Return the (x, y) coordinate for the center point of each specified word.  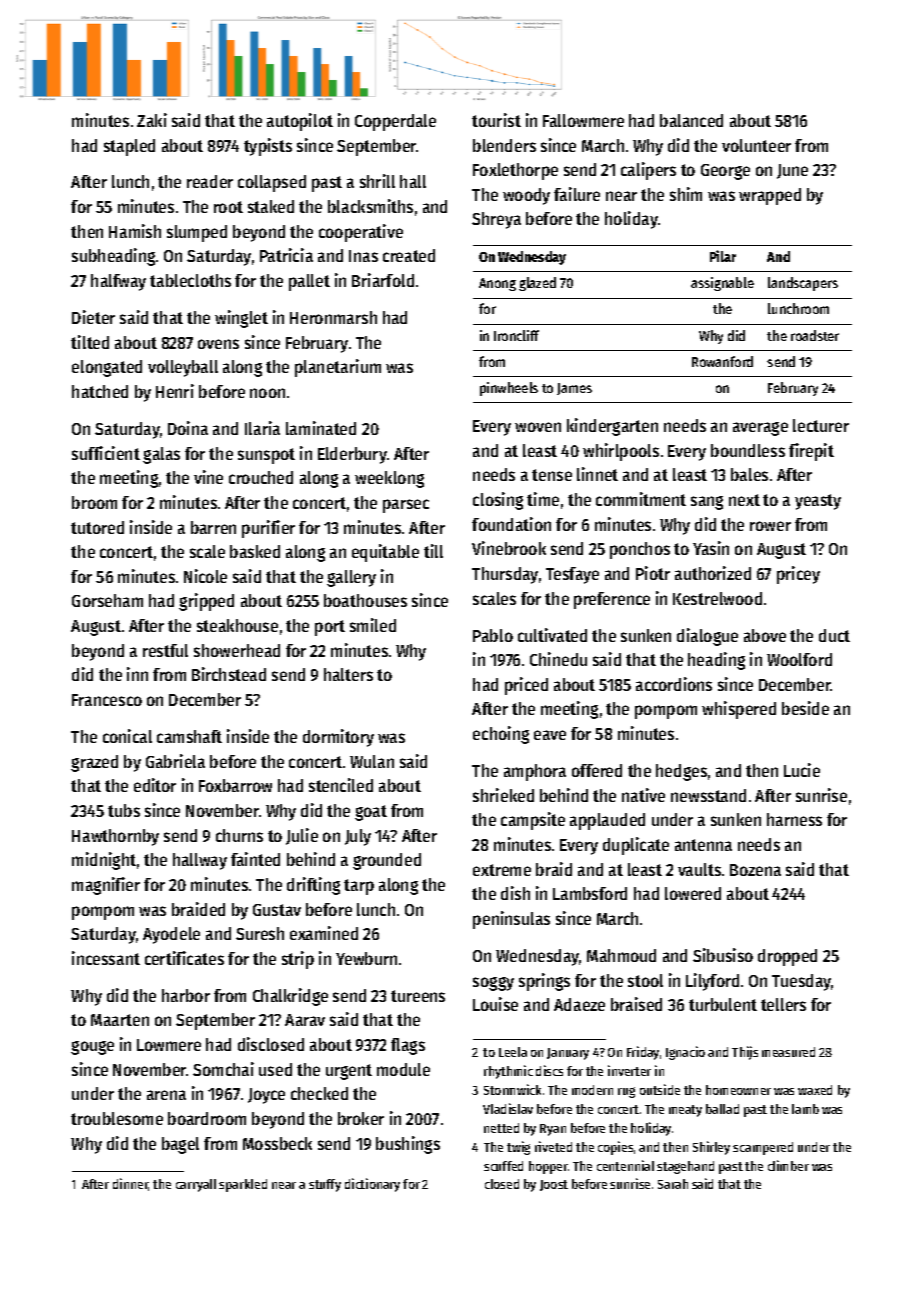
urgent (349, 1072)
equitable (385, 553)
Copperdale (395, 122)
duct (834, 635)
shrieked (503, 795)
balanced (691, 120)
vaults (699, 869)
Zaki (152, 120)
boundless (748, 450)
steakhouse (237, 625)
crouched (261, 477)
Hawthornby (115, 837)
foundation (511, 524)
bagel (180, 1145)
